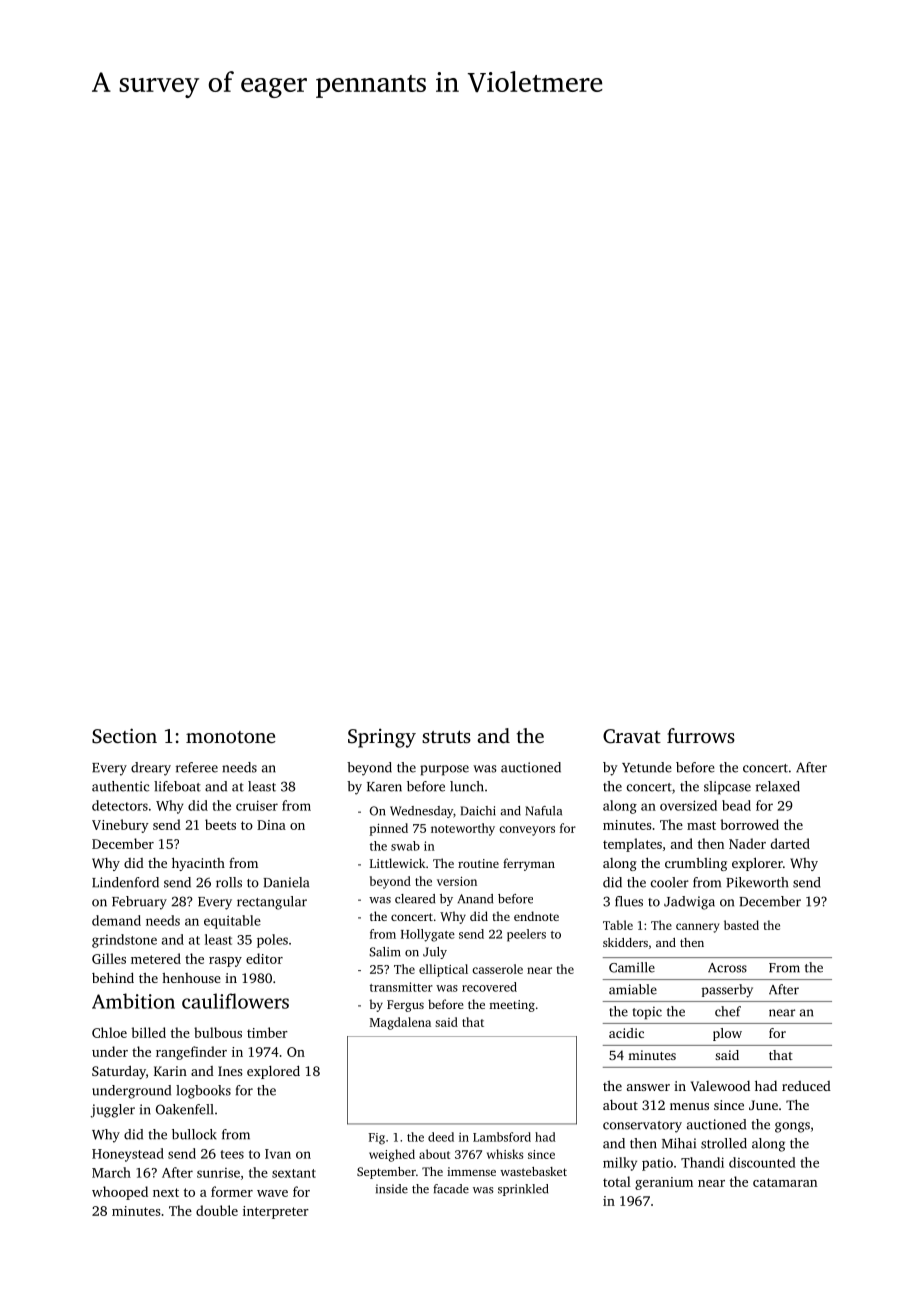 Image resolution: width=924 pixels, height=1308 pixels. What do you see at coordinates (278, 1154) in the screenshot?
I see `Ivan` at bounding box center [278, 1154].
